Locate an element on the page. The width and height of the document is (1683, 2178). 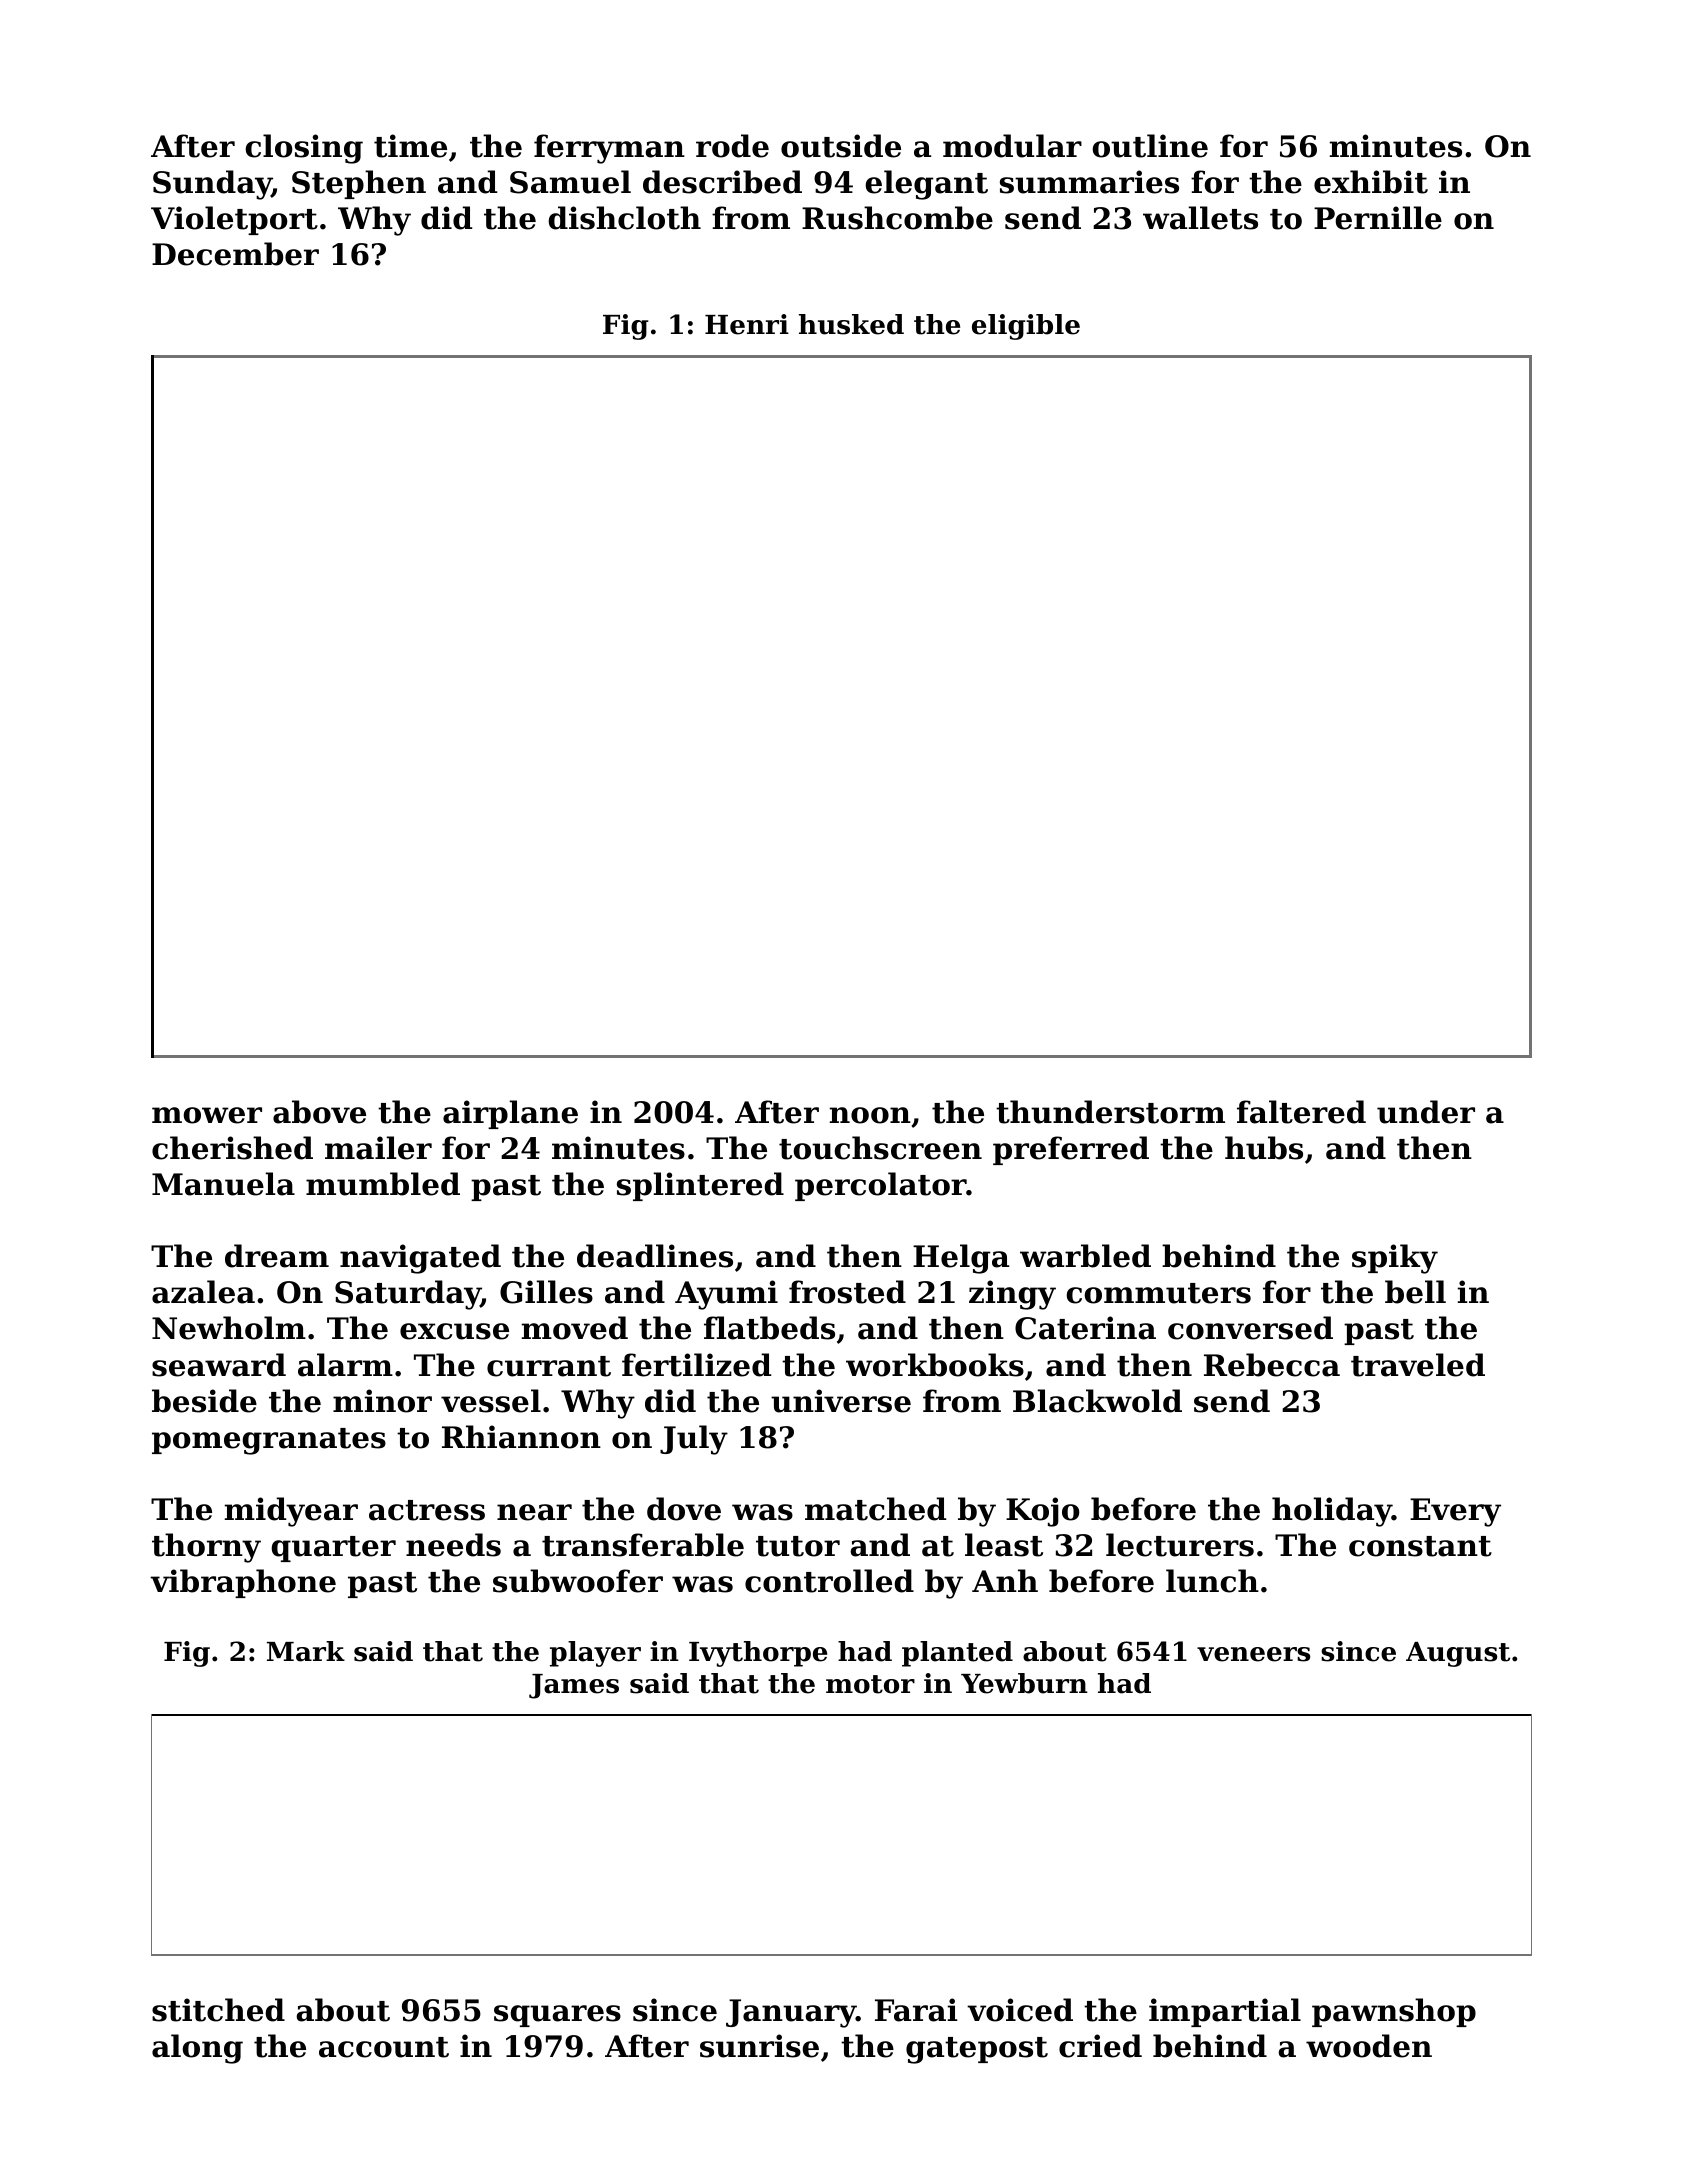
Pernille is located at coordinates (1378, 218).
